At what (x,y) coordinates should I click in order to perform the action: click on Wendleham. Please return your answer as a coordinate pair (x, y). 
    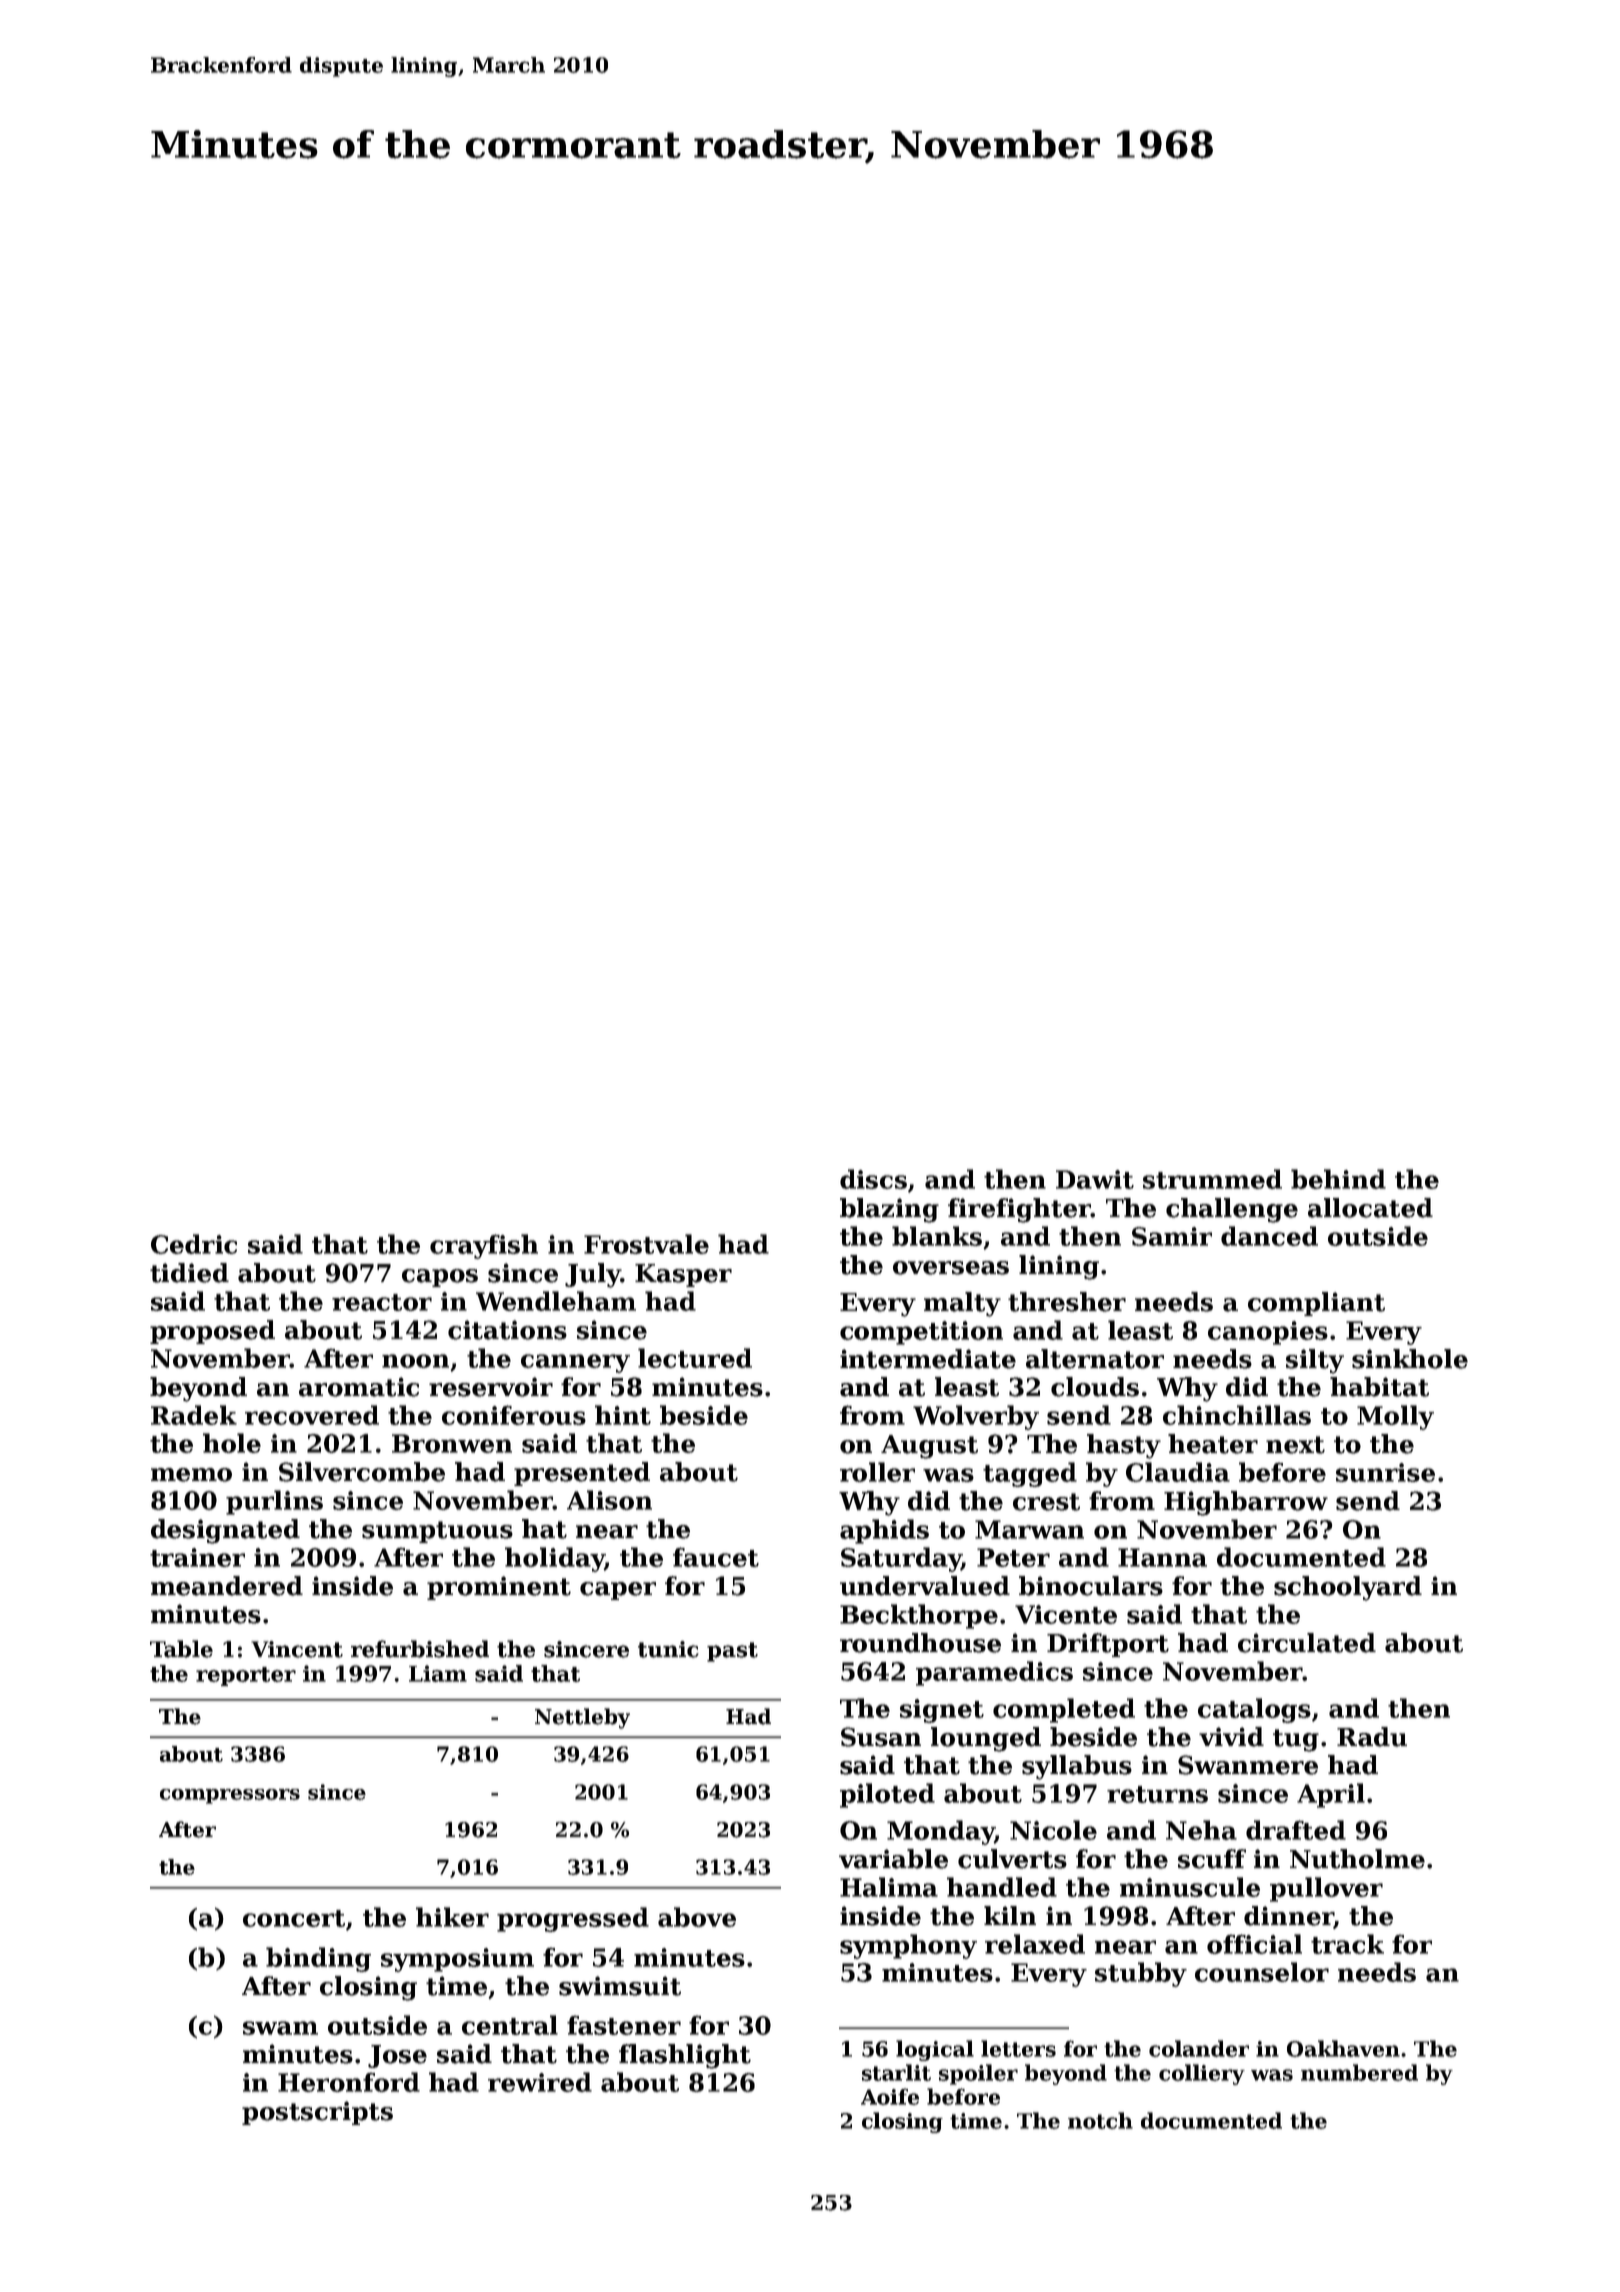
    Looking at the image, I should click on (556, 1301).
